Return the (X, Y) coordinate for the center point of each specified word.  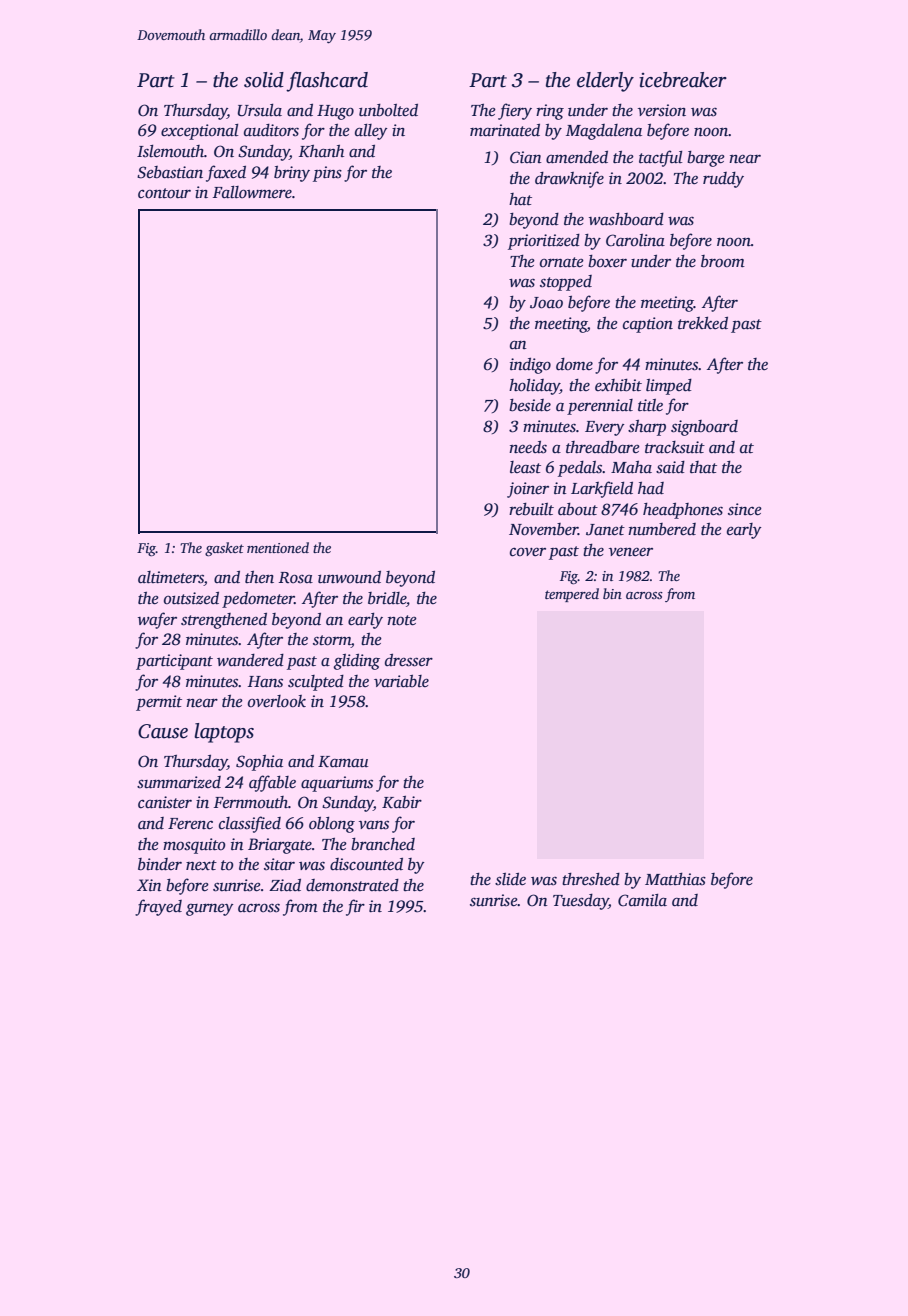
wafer (157, 620)
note (402, 620)
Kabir (402, 802)
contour (164, 193)
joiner (528, 490)
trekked (703, 323)
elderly (605, 82)
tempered (572, 595)
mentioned (278, 547)
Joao (546, 303)
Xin (149, 885)
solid (264, 80)
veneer (631, 552)
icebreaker (683, 80)
